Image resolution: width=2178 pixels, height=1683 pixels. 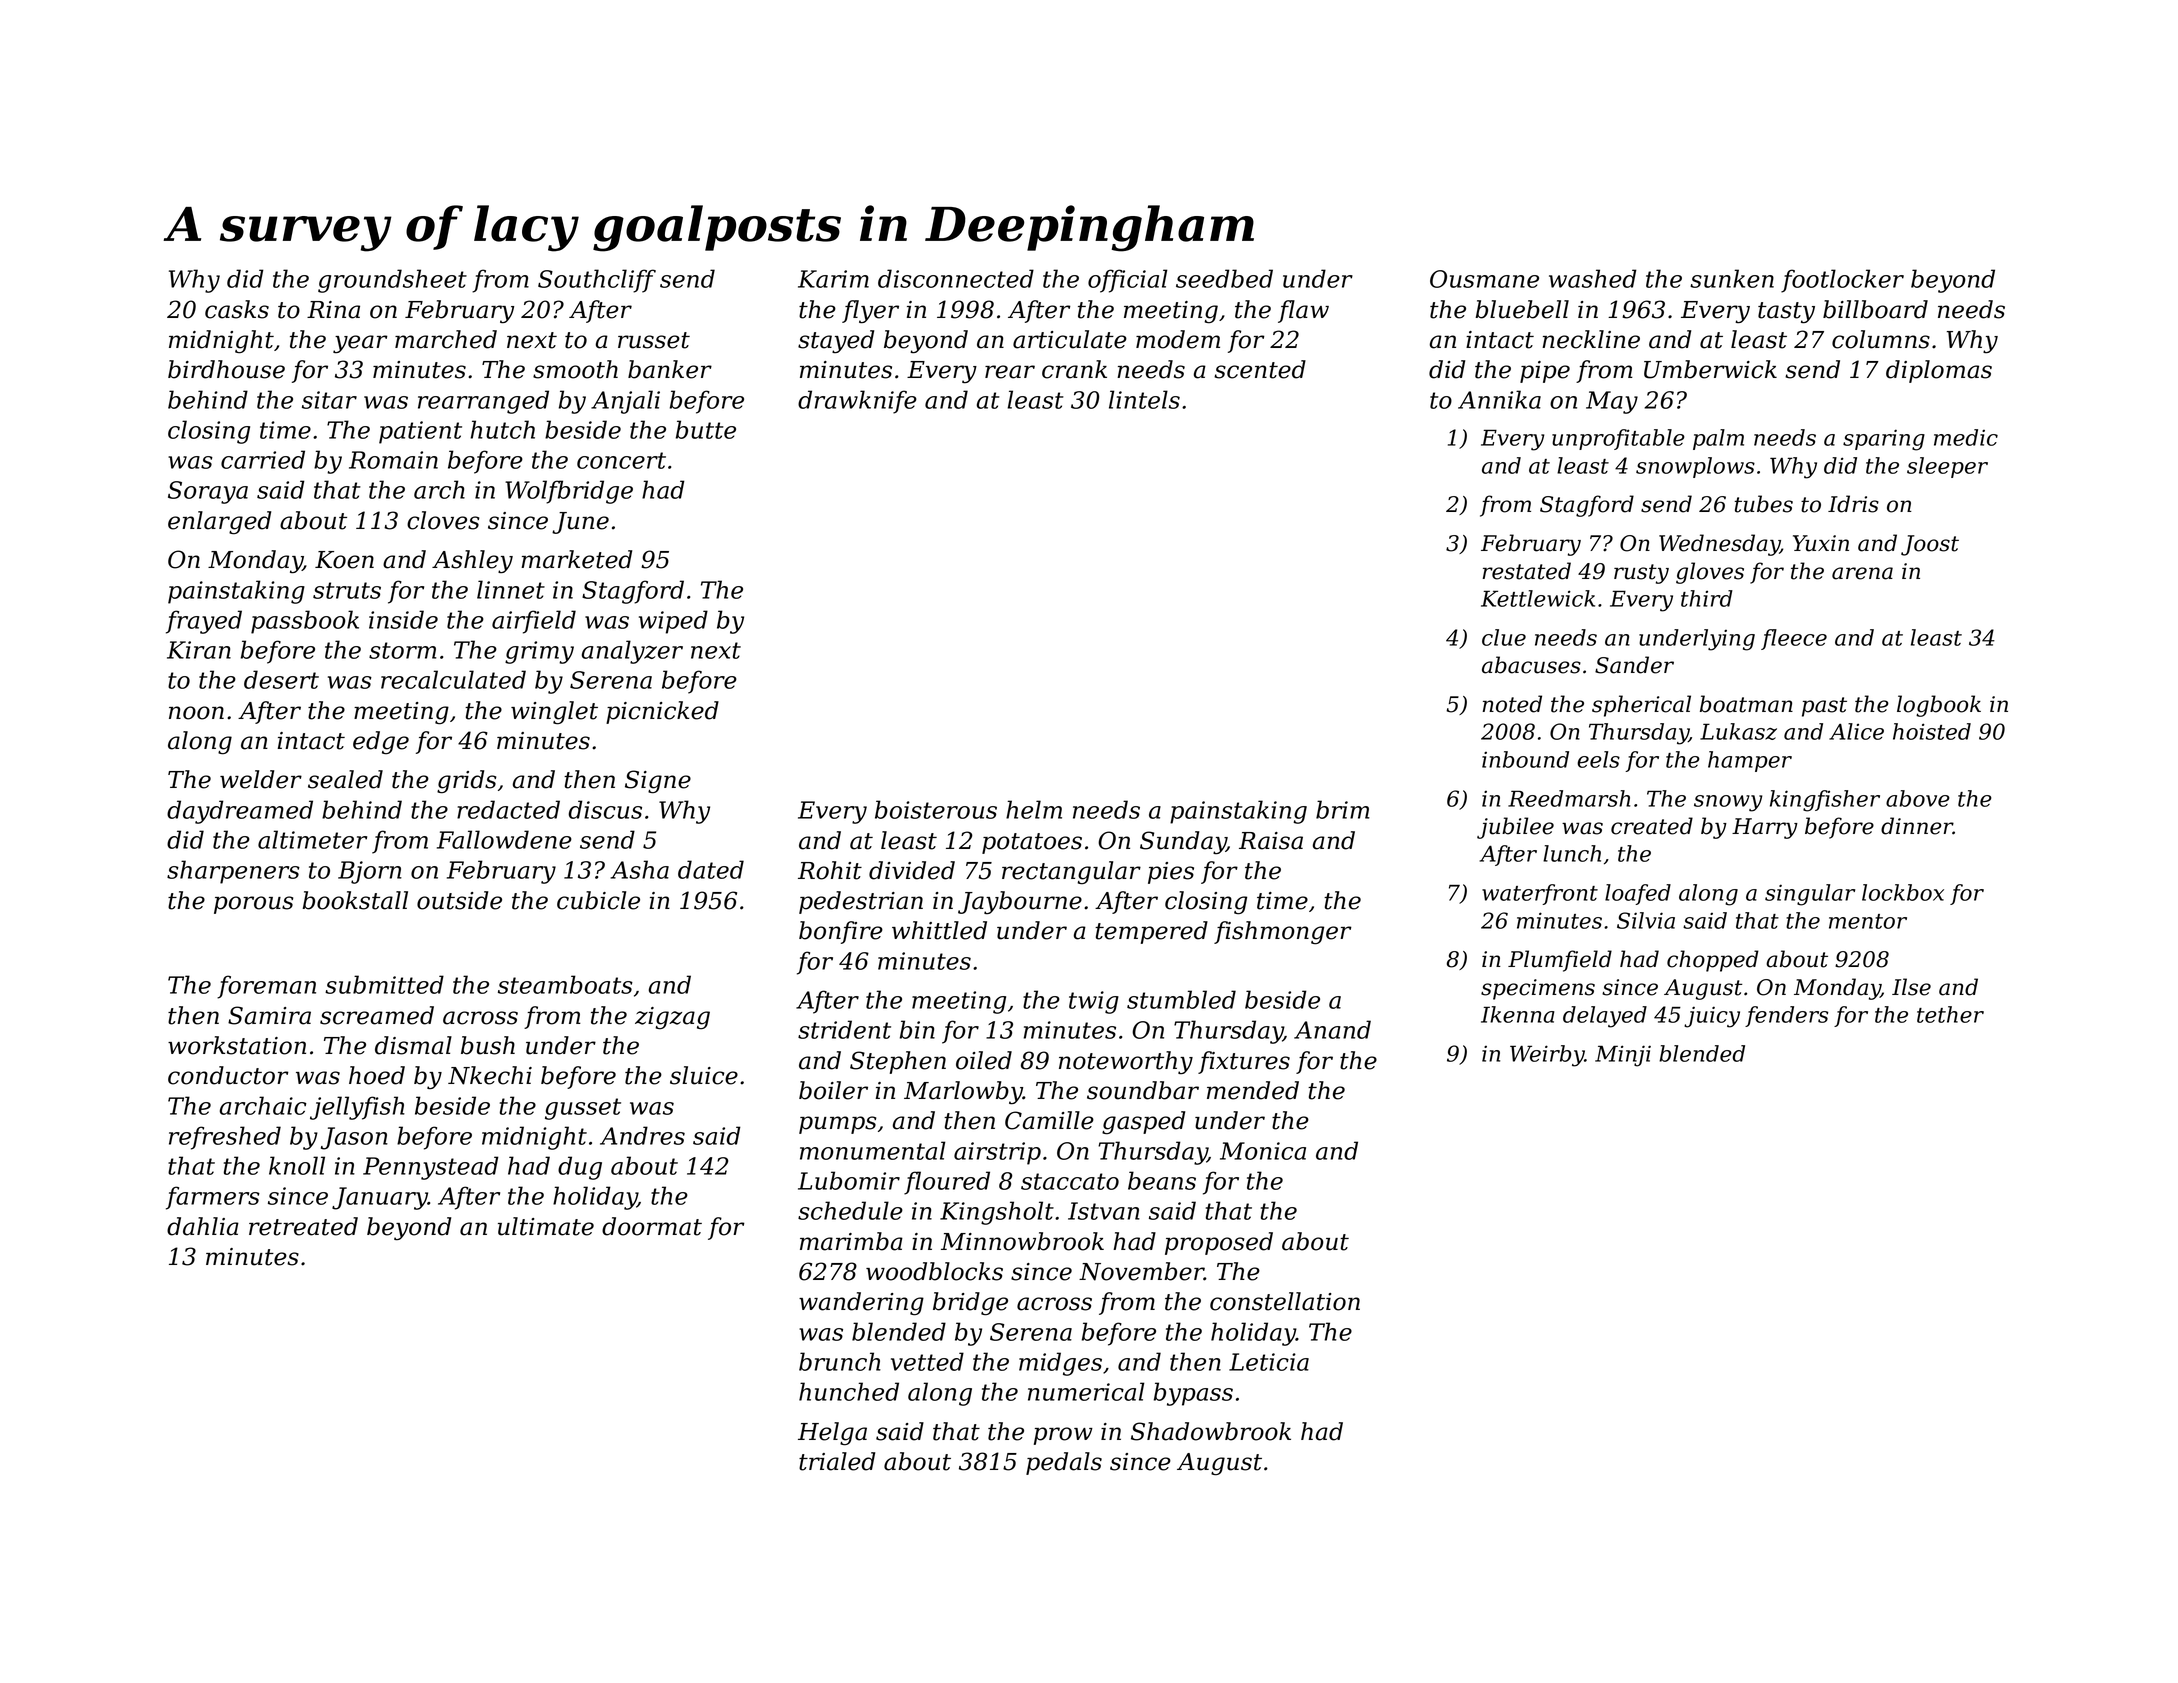 I want to click on Joost, so click(x=1930, y=545).
